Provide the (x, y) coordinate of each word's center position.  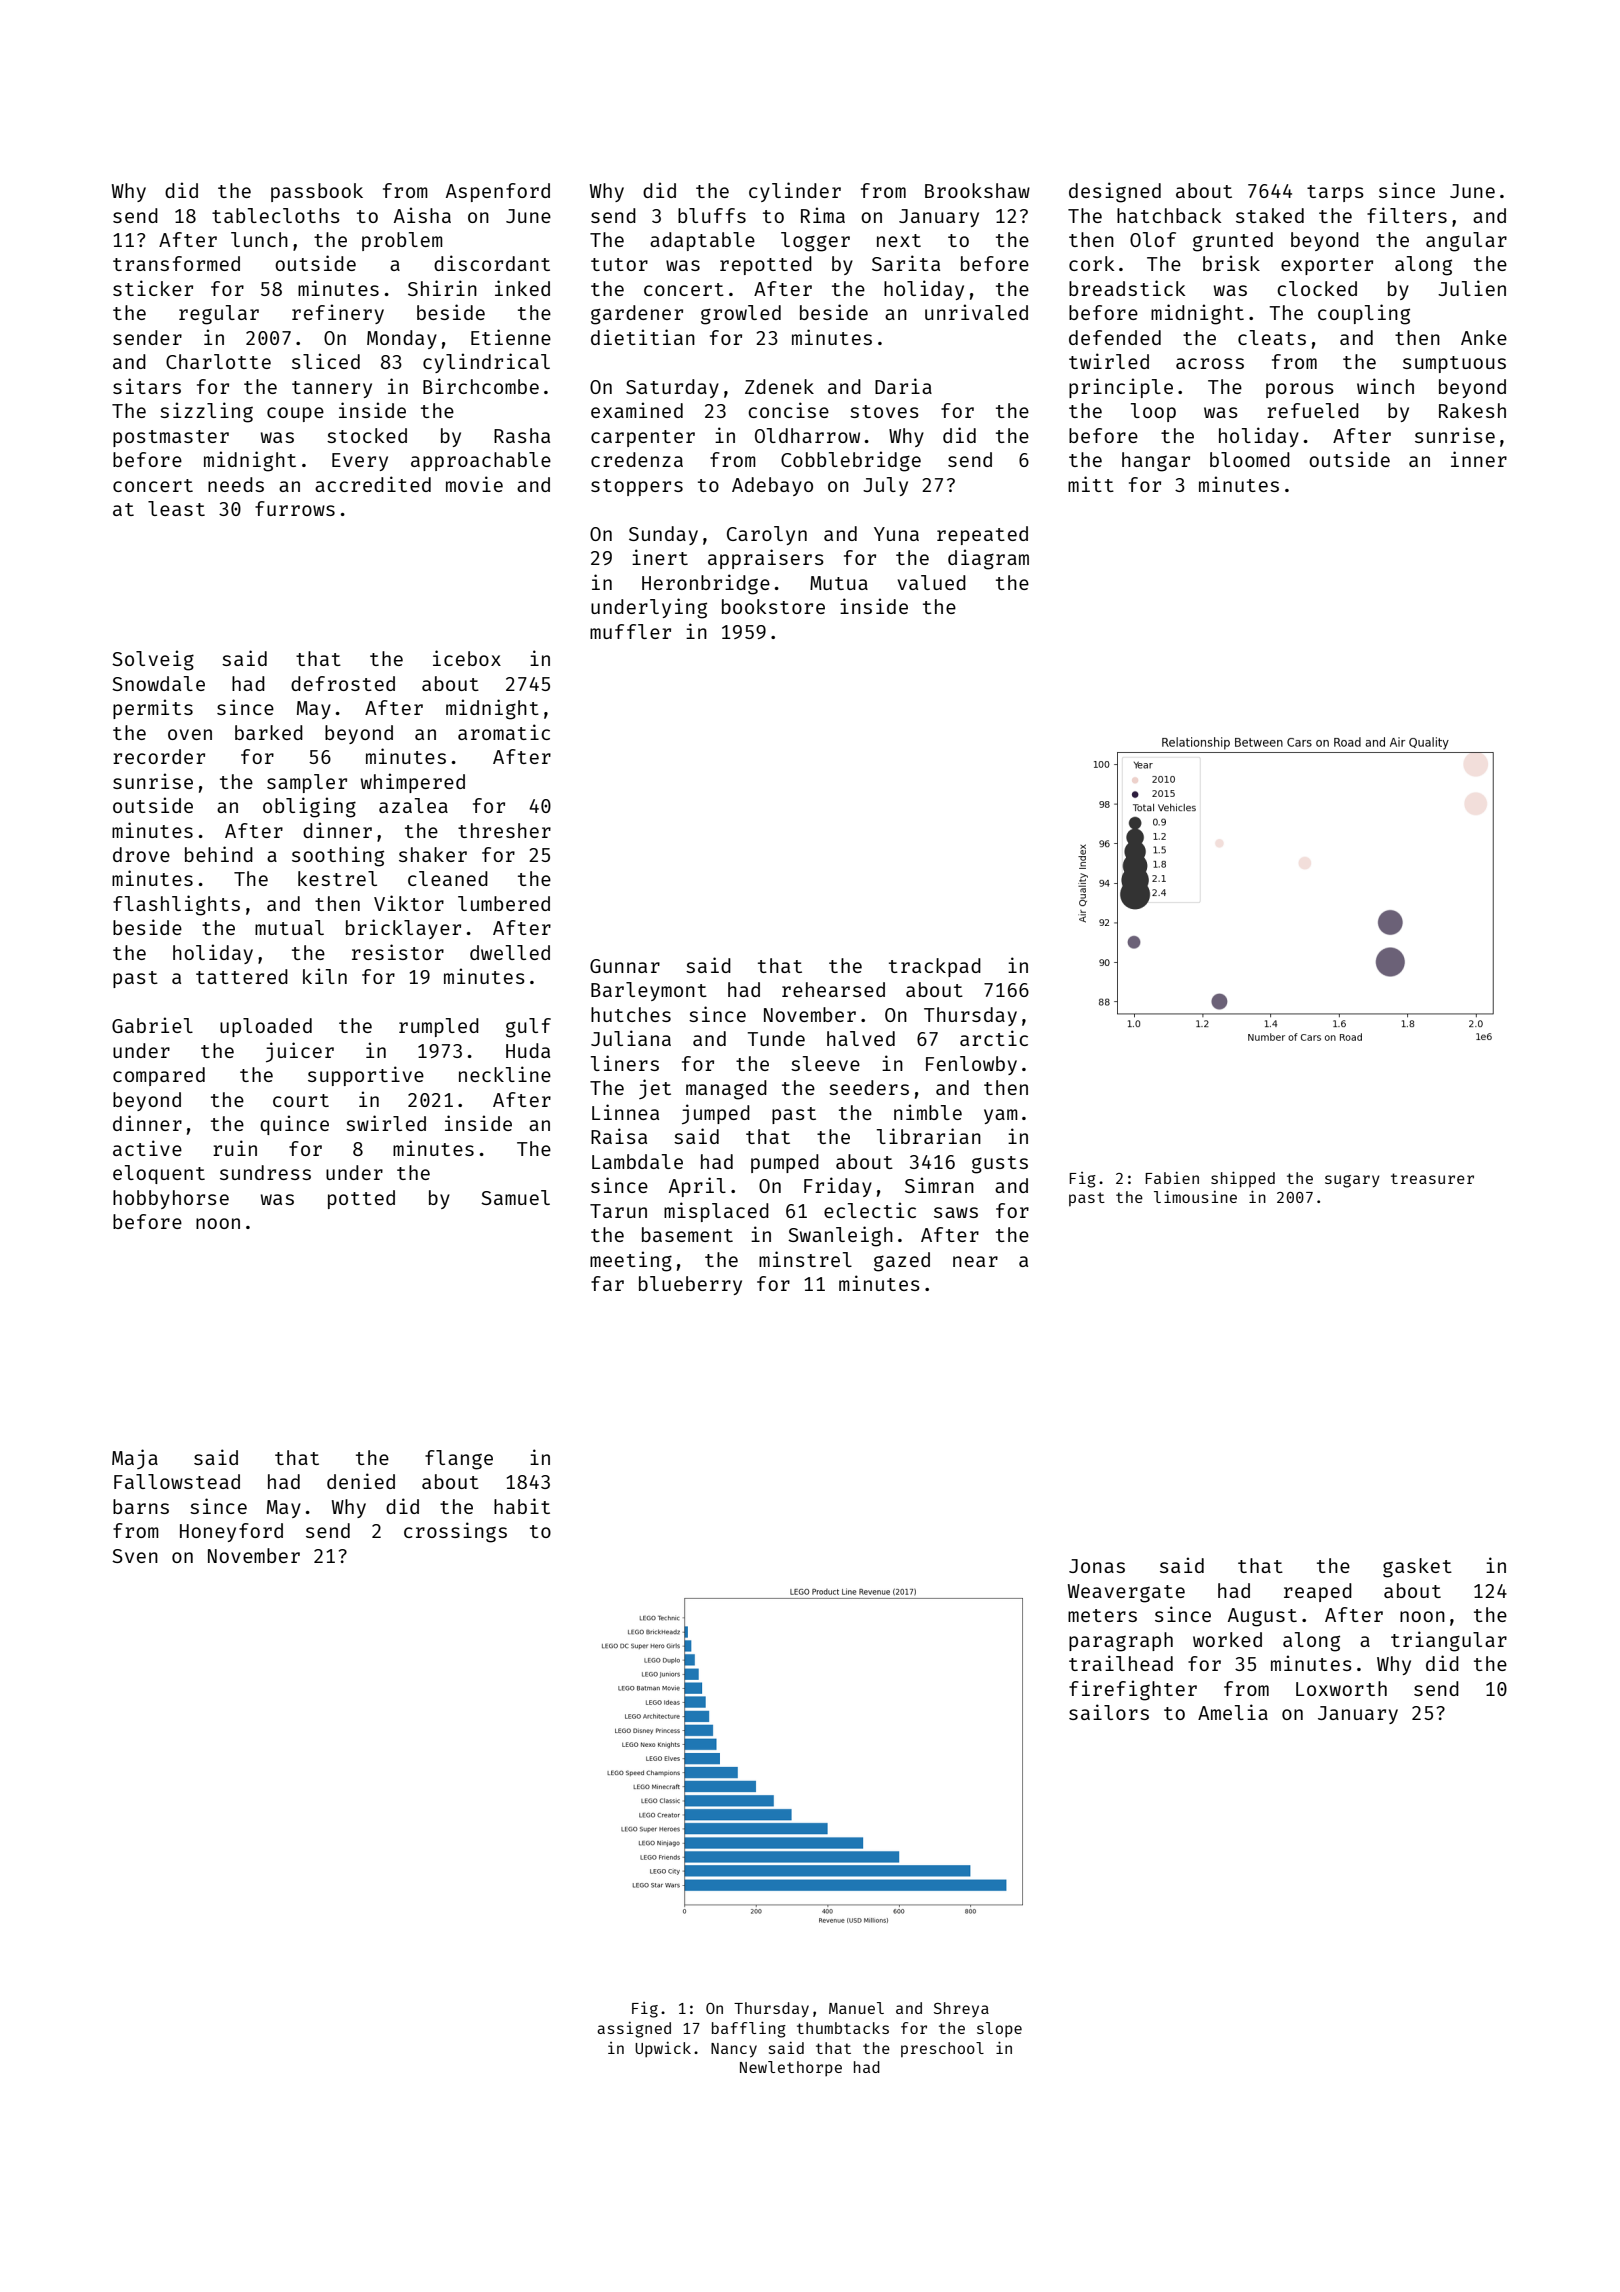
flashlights (176, 905)
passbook (317, 192)
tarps (1335, 193)
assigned (634, 2029)
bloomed (1250, 459)
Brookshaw (977, 190)
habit (522, 1506)
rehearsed (833, 989)
